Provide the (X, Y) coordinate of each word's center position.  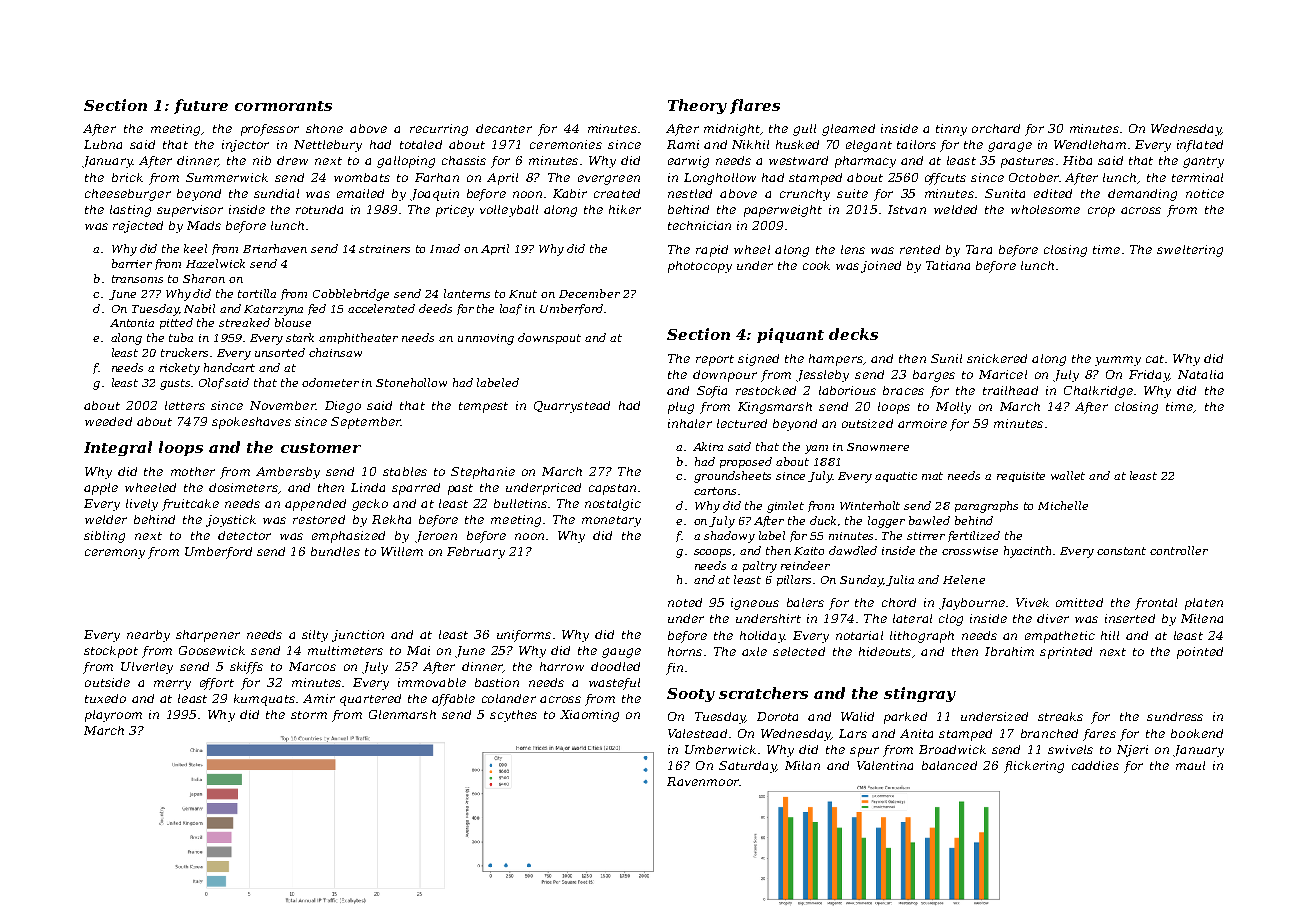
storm (309, 715)
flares (755, 106)
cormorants (283, 106)
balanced (949, 765)
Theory (697, 106)
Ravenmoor (703, 781)
